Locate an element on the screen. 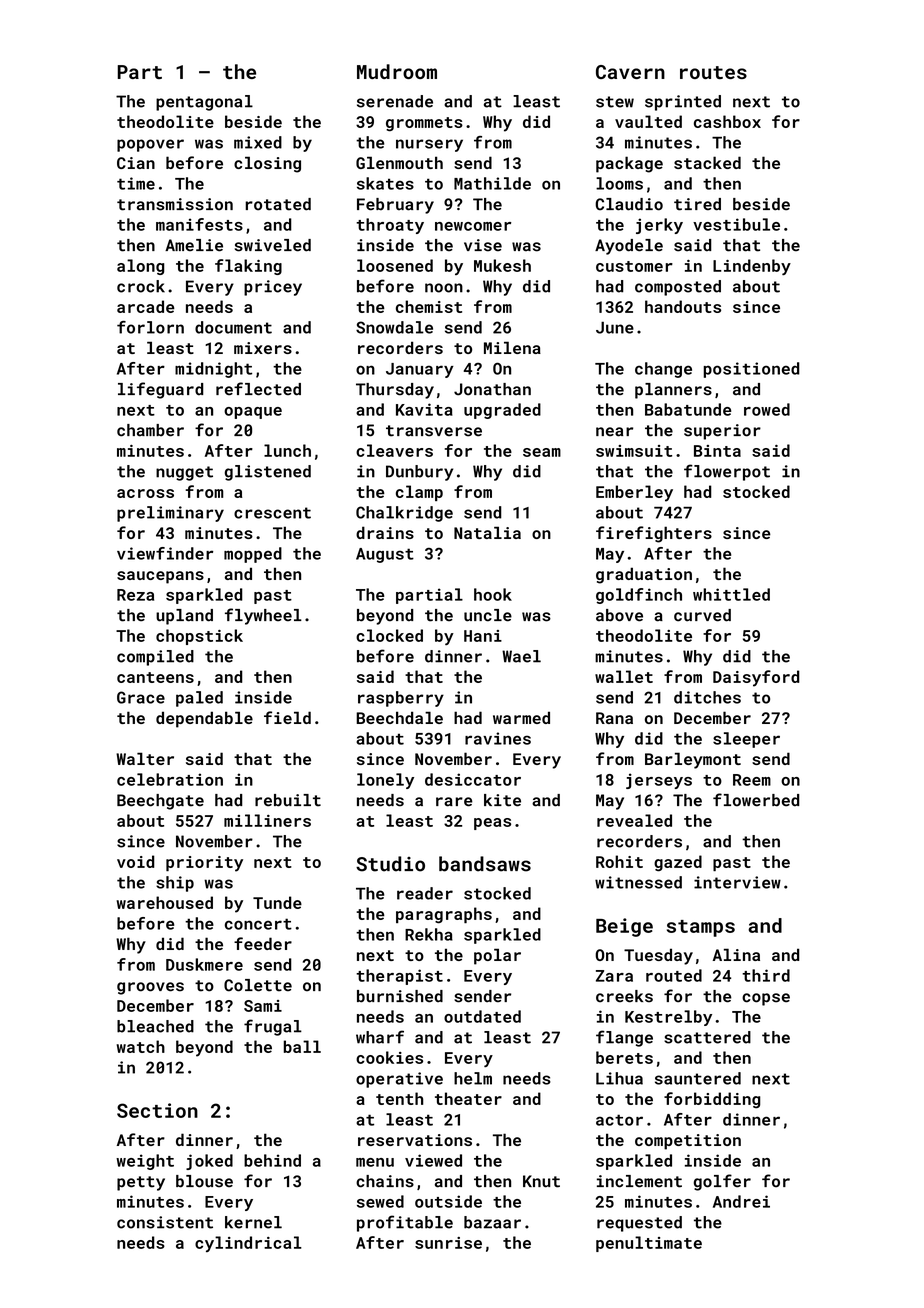  throaty is located at coordinates (390, 226).
